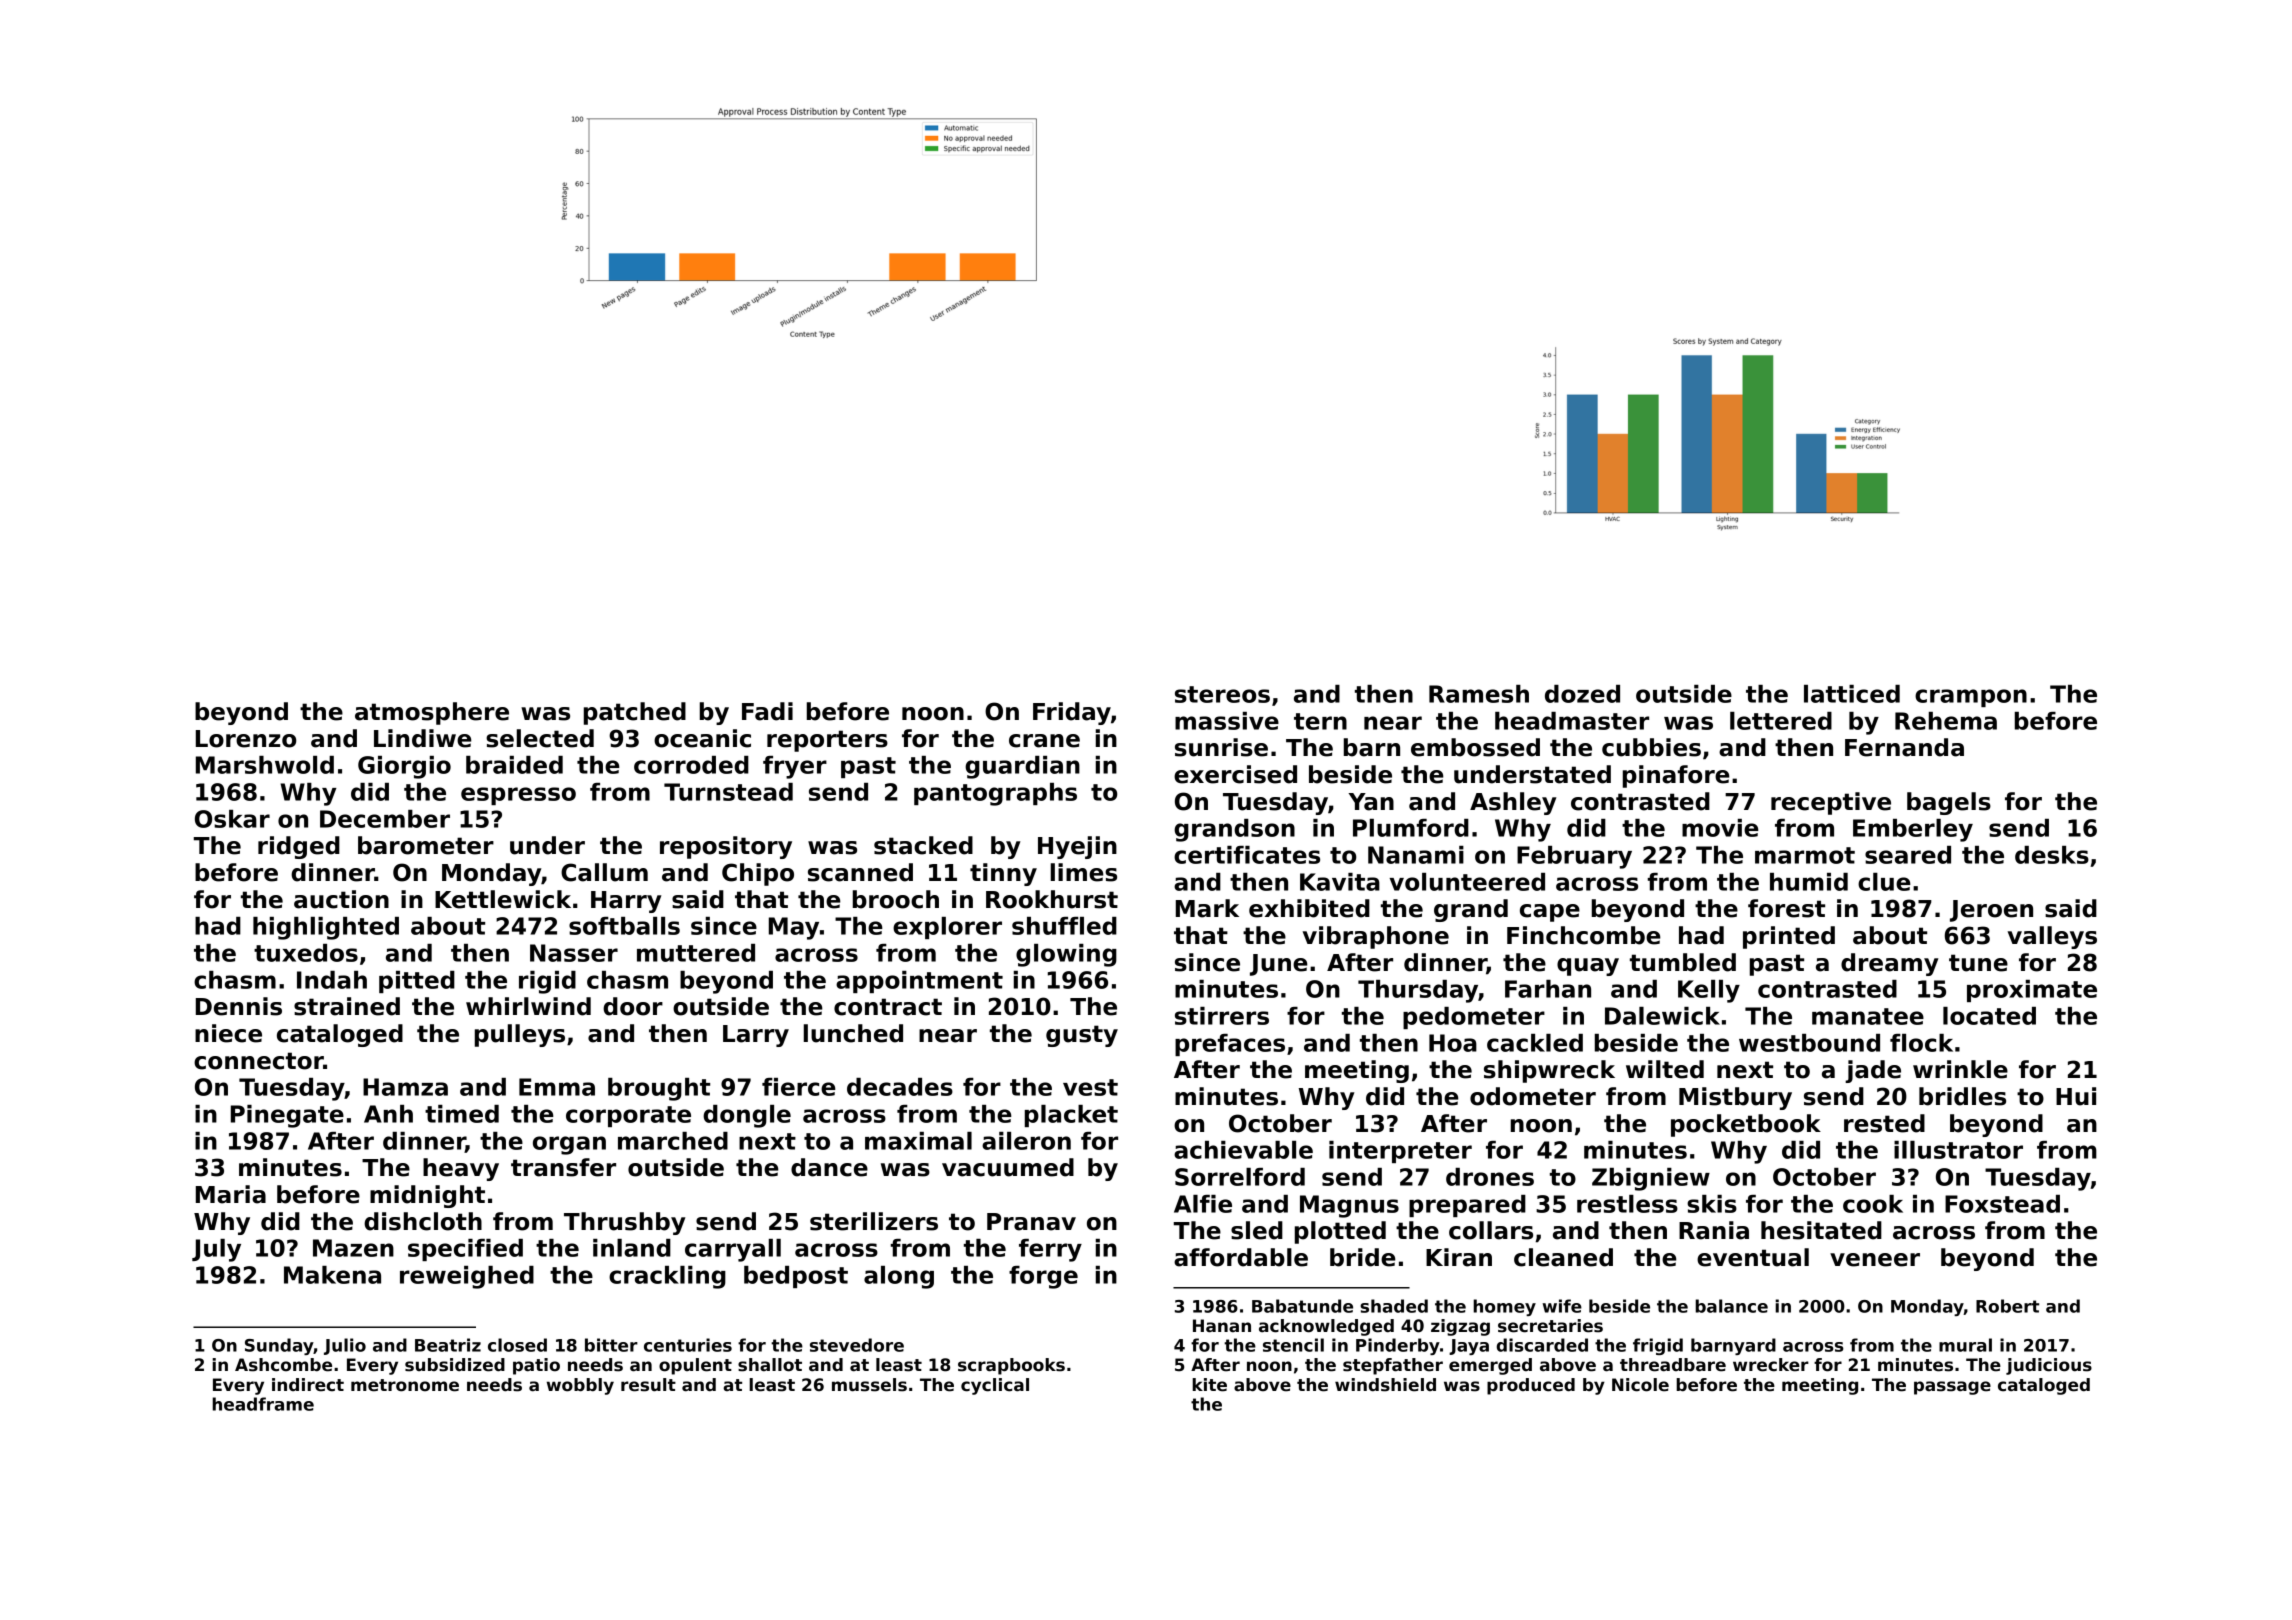 Image resolution: width=2292 pixels, height=1620 pixels. Describe the element at coordinates (426, 845) in the image. I see `barometer` at that location.
